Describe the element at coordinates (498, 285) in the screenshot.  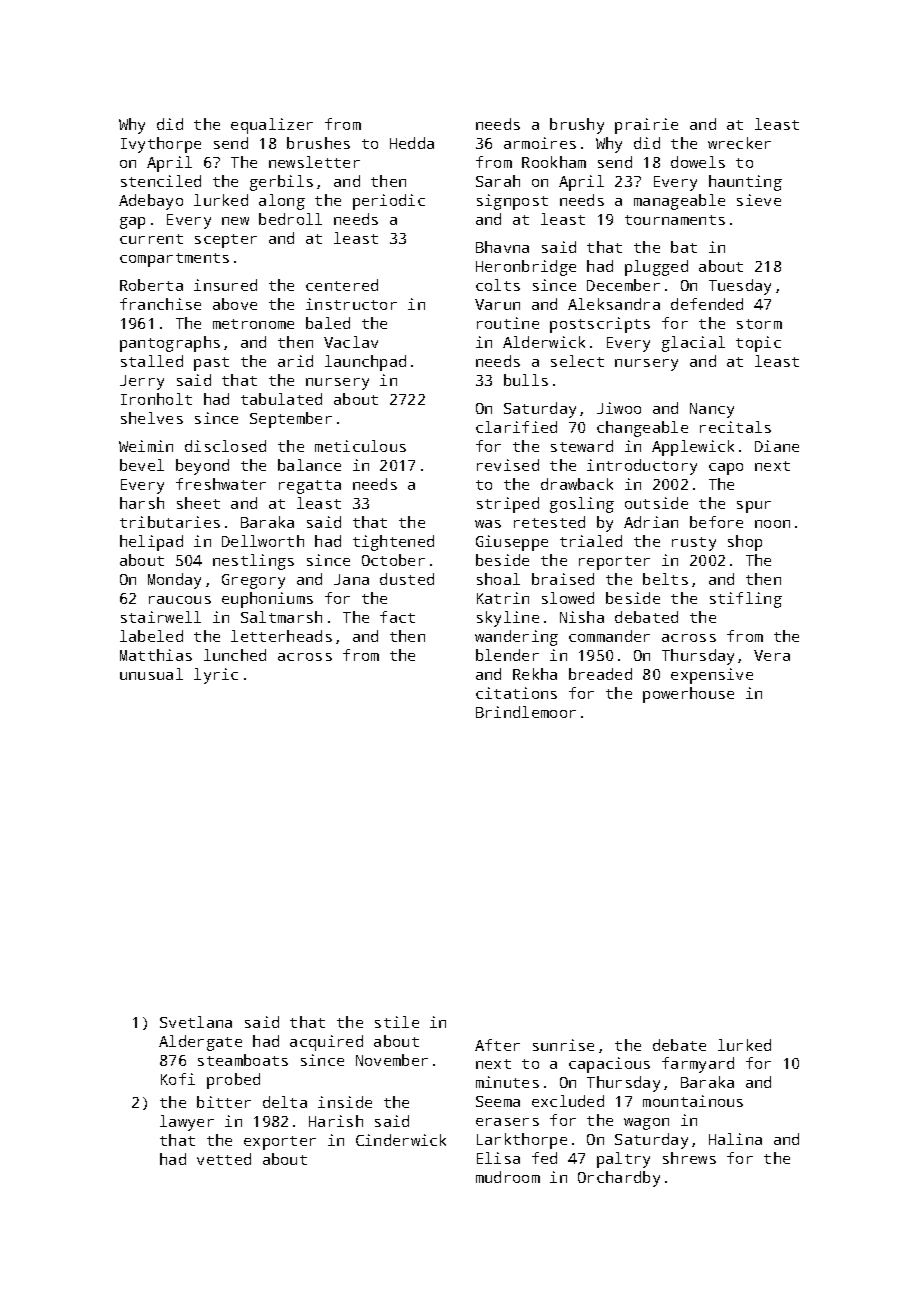
I see `colts` at that location.
